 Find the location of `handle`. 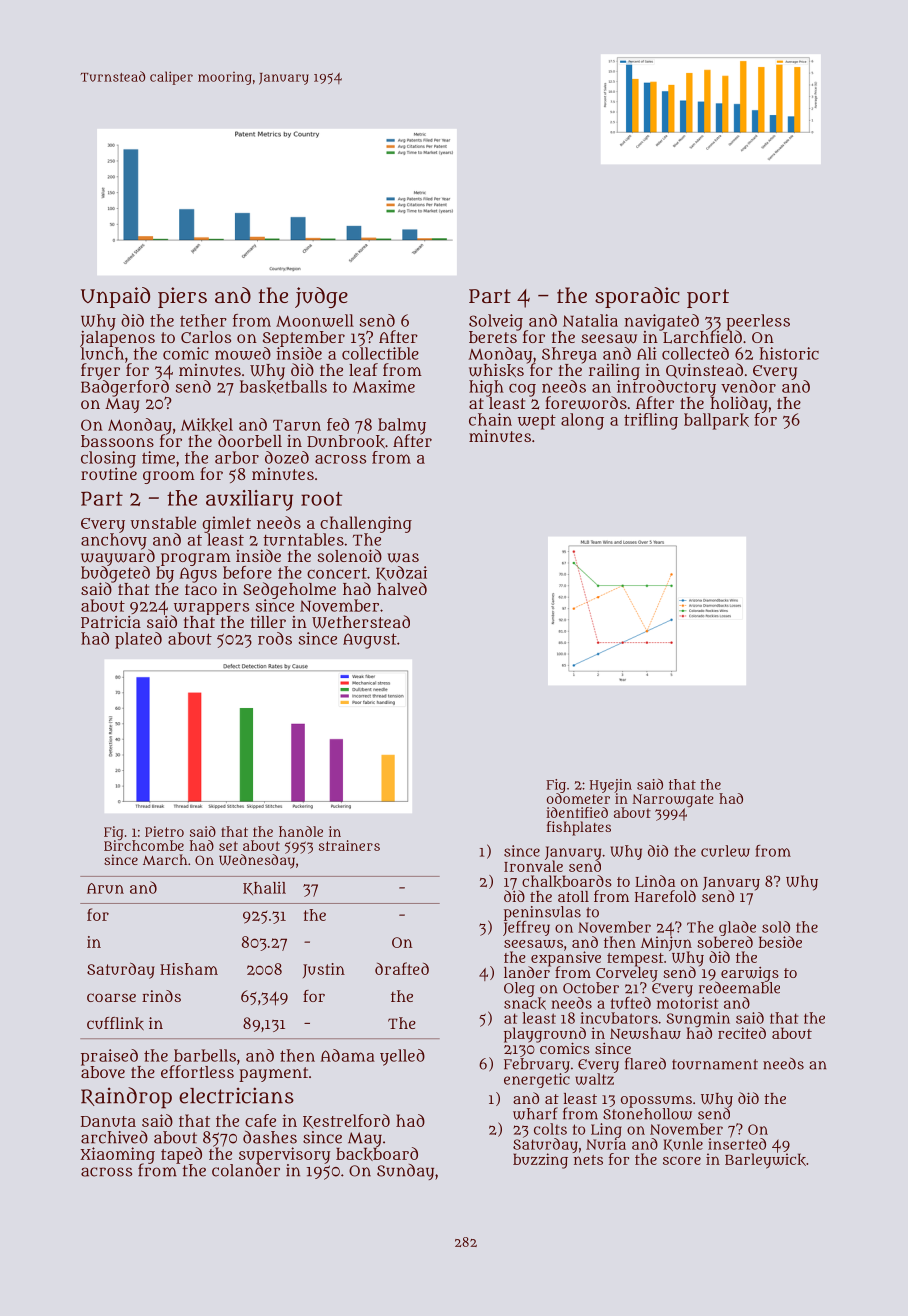

handle is located at coordinates (301, 831).
